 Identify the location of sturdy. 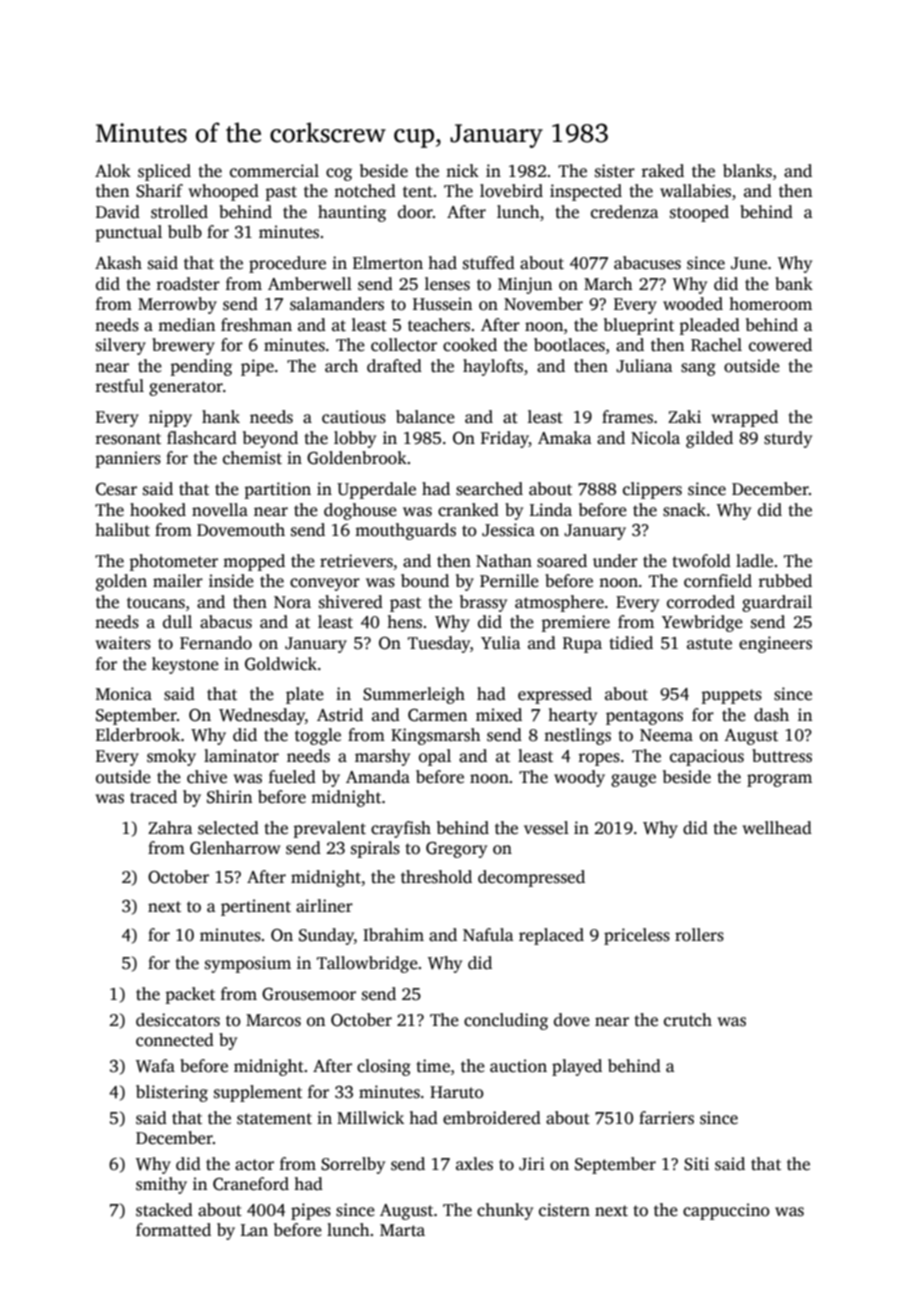
(788, 439).
